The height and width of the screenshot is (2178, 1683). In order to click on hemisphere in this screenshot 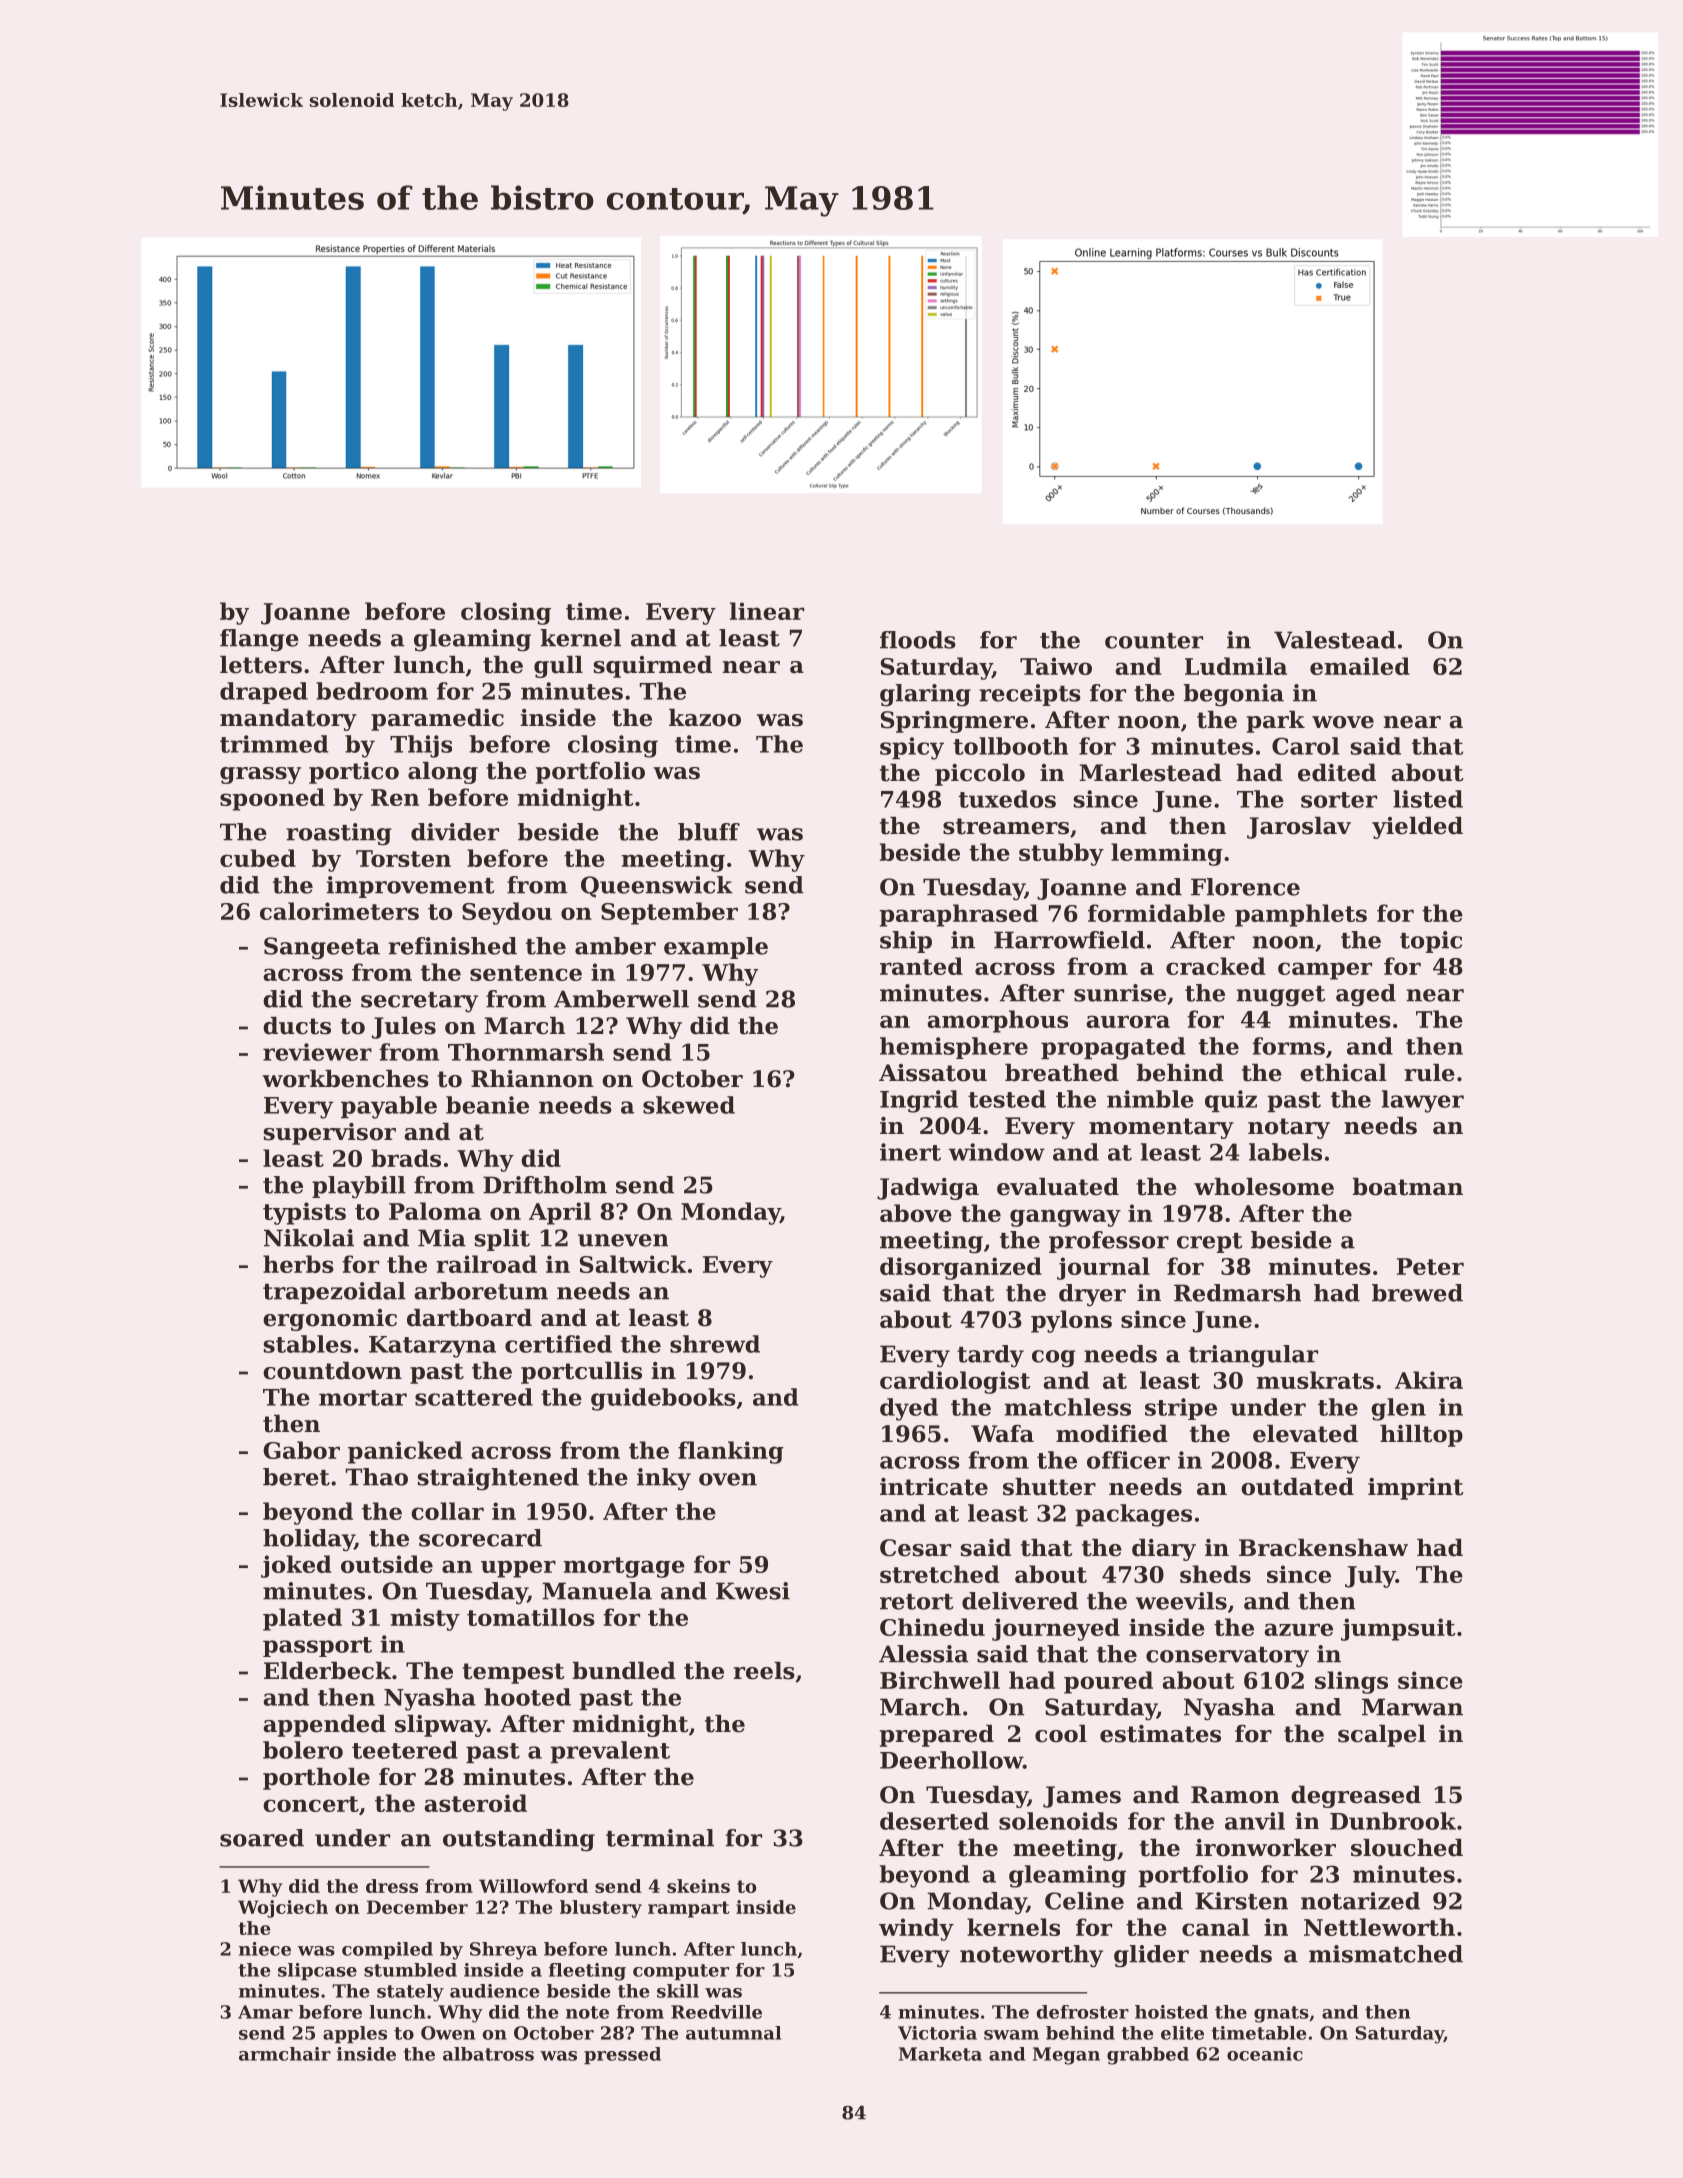, I will do `click(954, 1048)`.
